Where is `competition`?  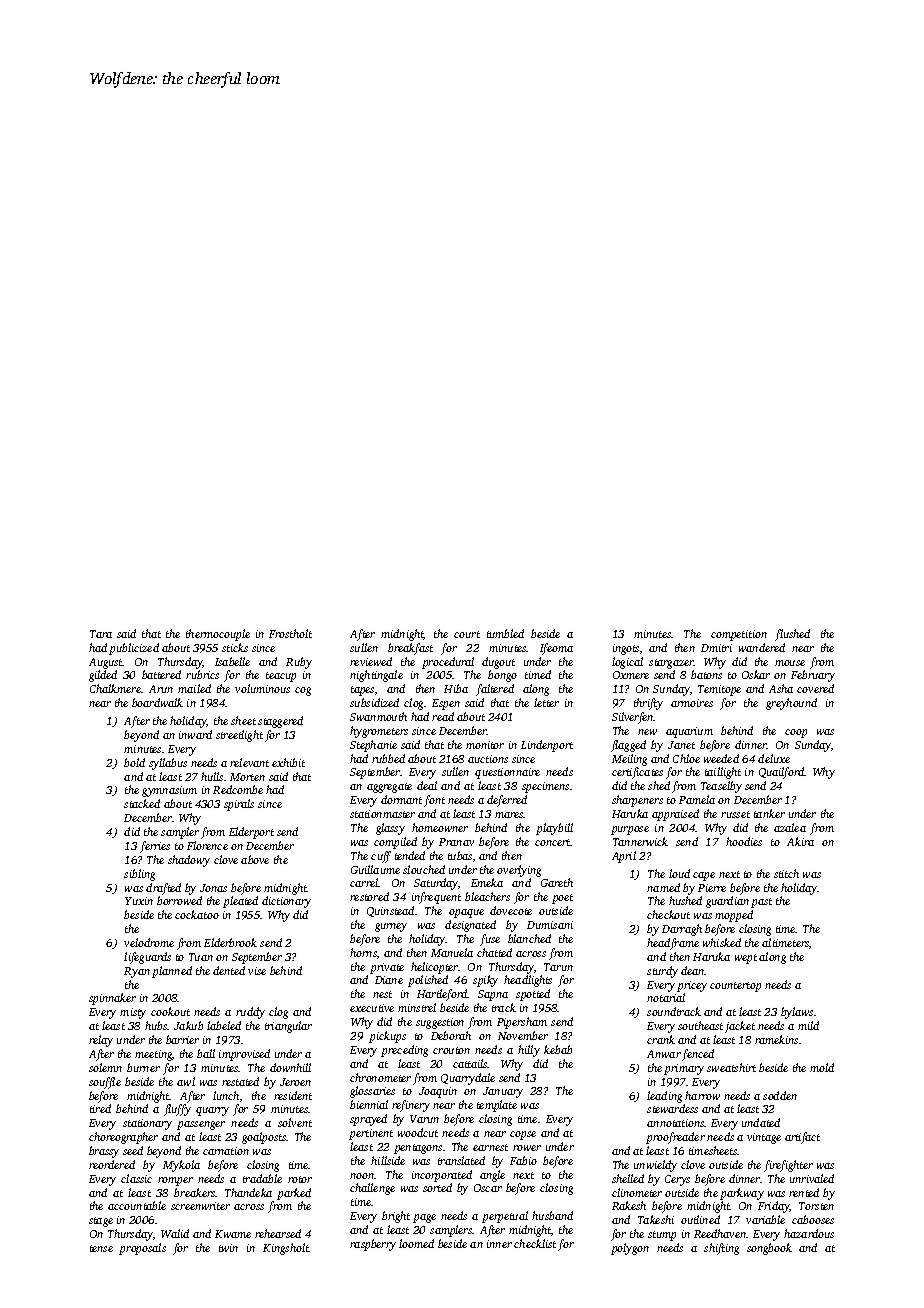
competition is located at coordinates (739, 635).
